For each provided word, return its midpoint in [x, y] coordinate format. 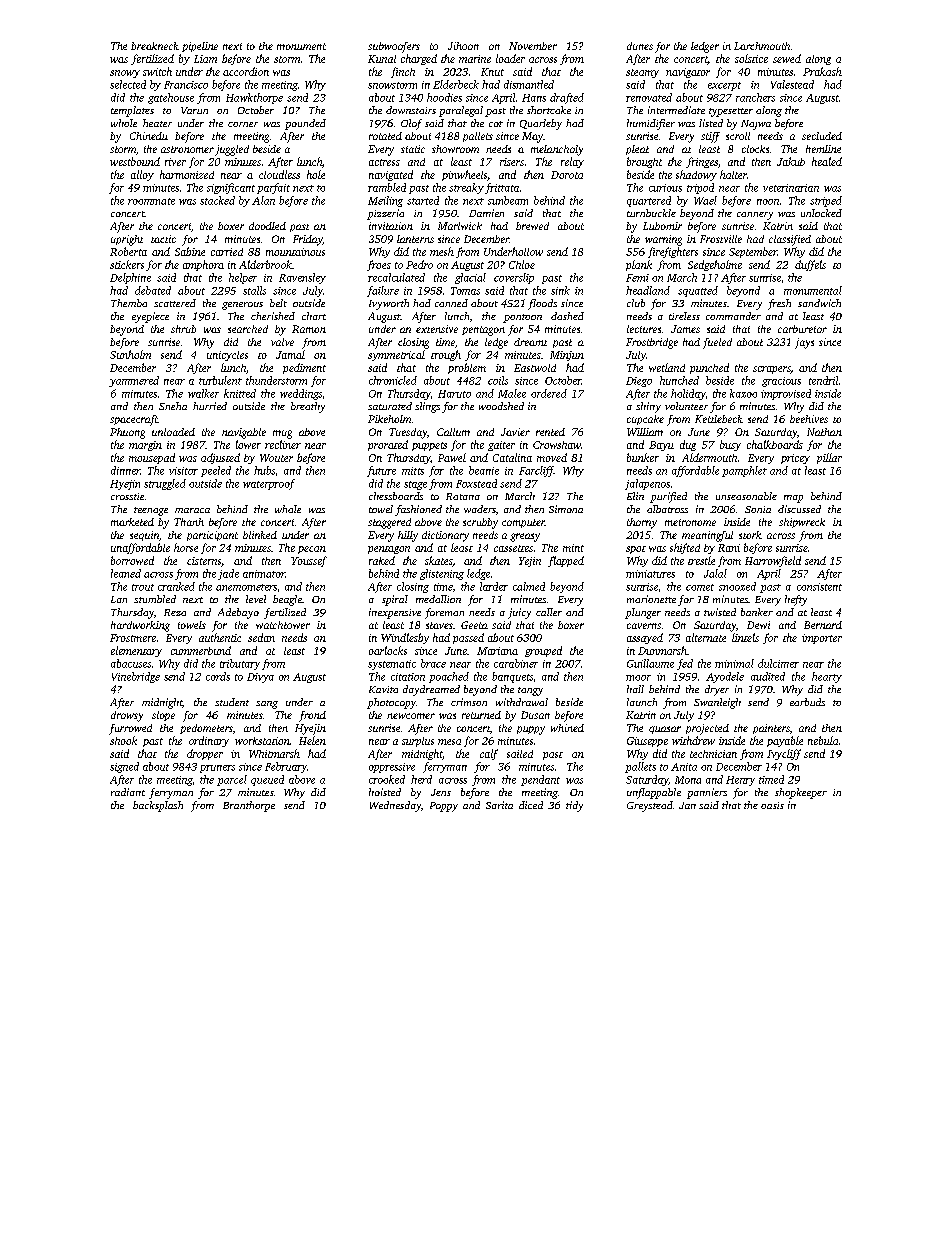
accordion [246, 71]
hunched [679, 380]
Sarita [499, 805]
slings [427, 407]
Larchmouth [762, 46]
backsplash [158, 806]
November [533, 46]
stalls [254, 290]
